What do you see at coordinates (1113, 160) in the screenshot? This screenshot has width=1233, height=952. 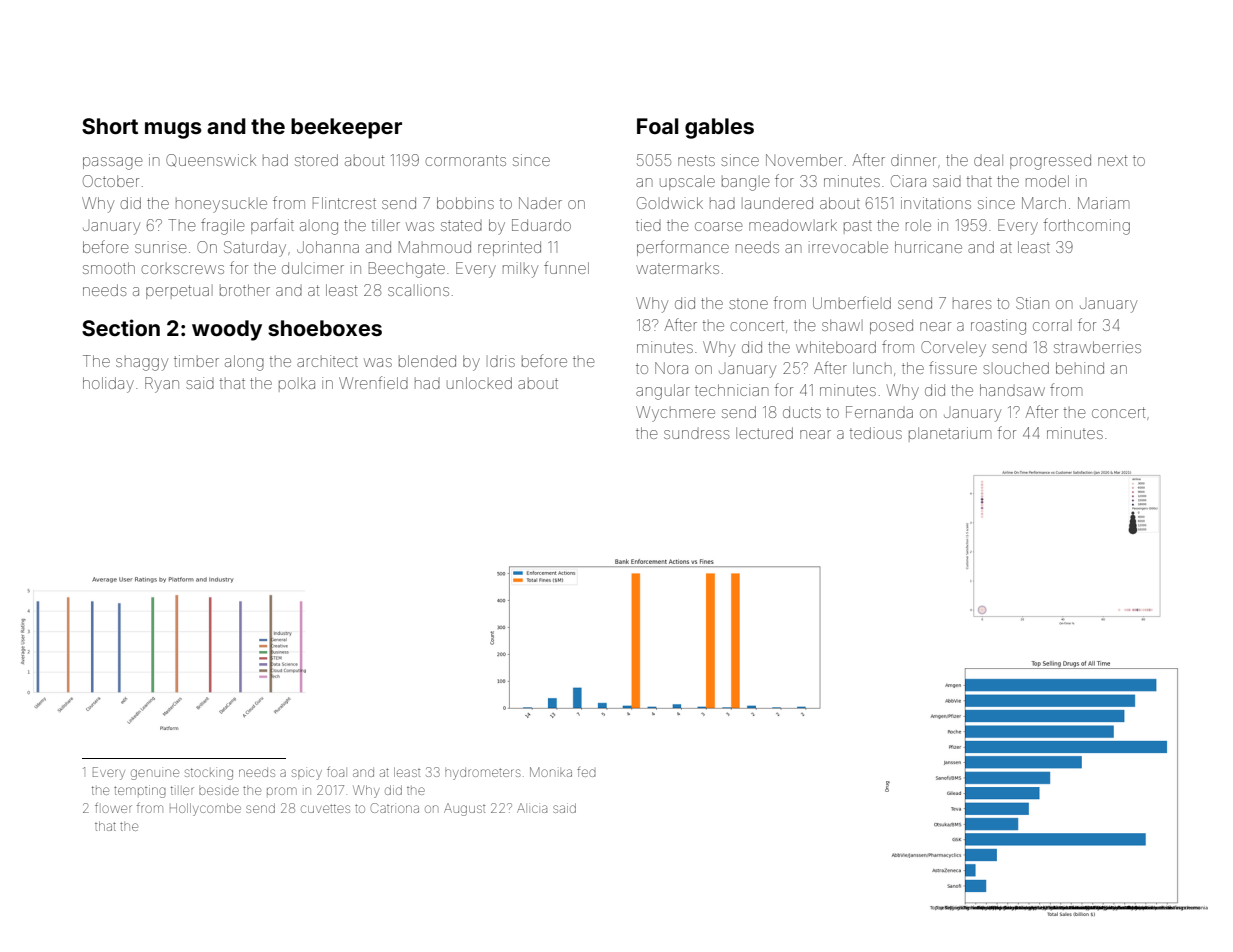 I see `next` at bounding box center [1113, 160].
